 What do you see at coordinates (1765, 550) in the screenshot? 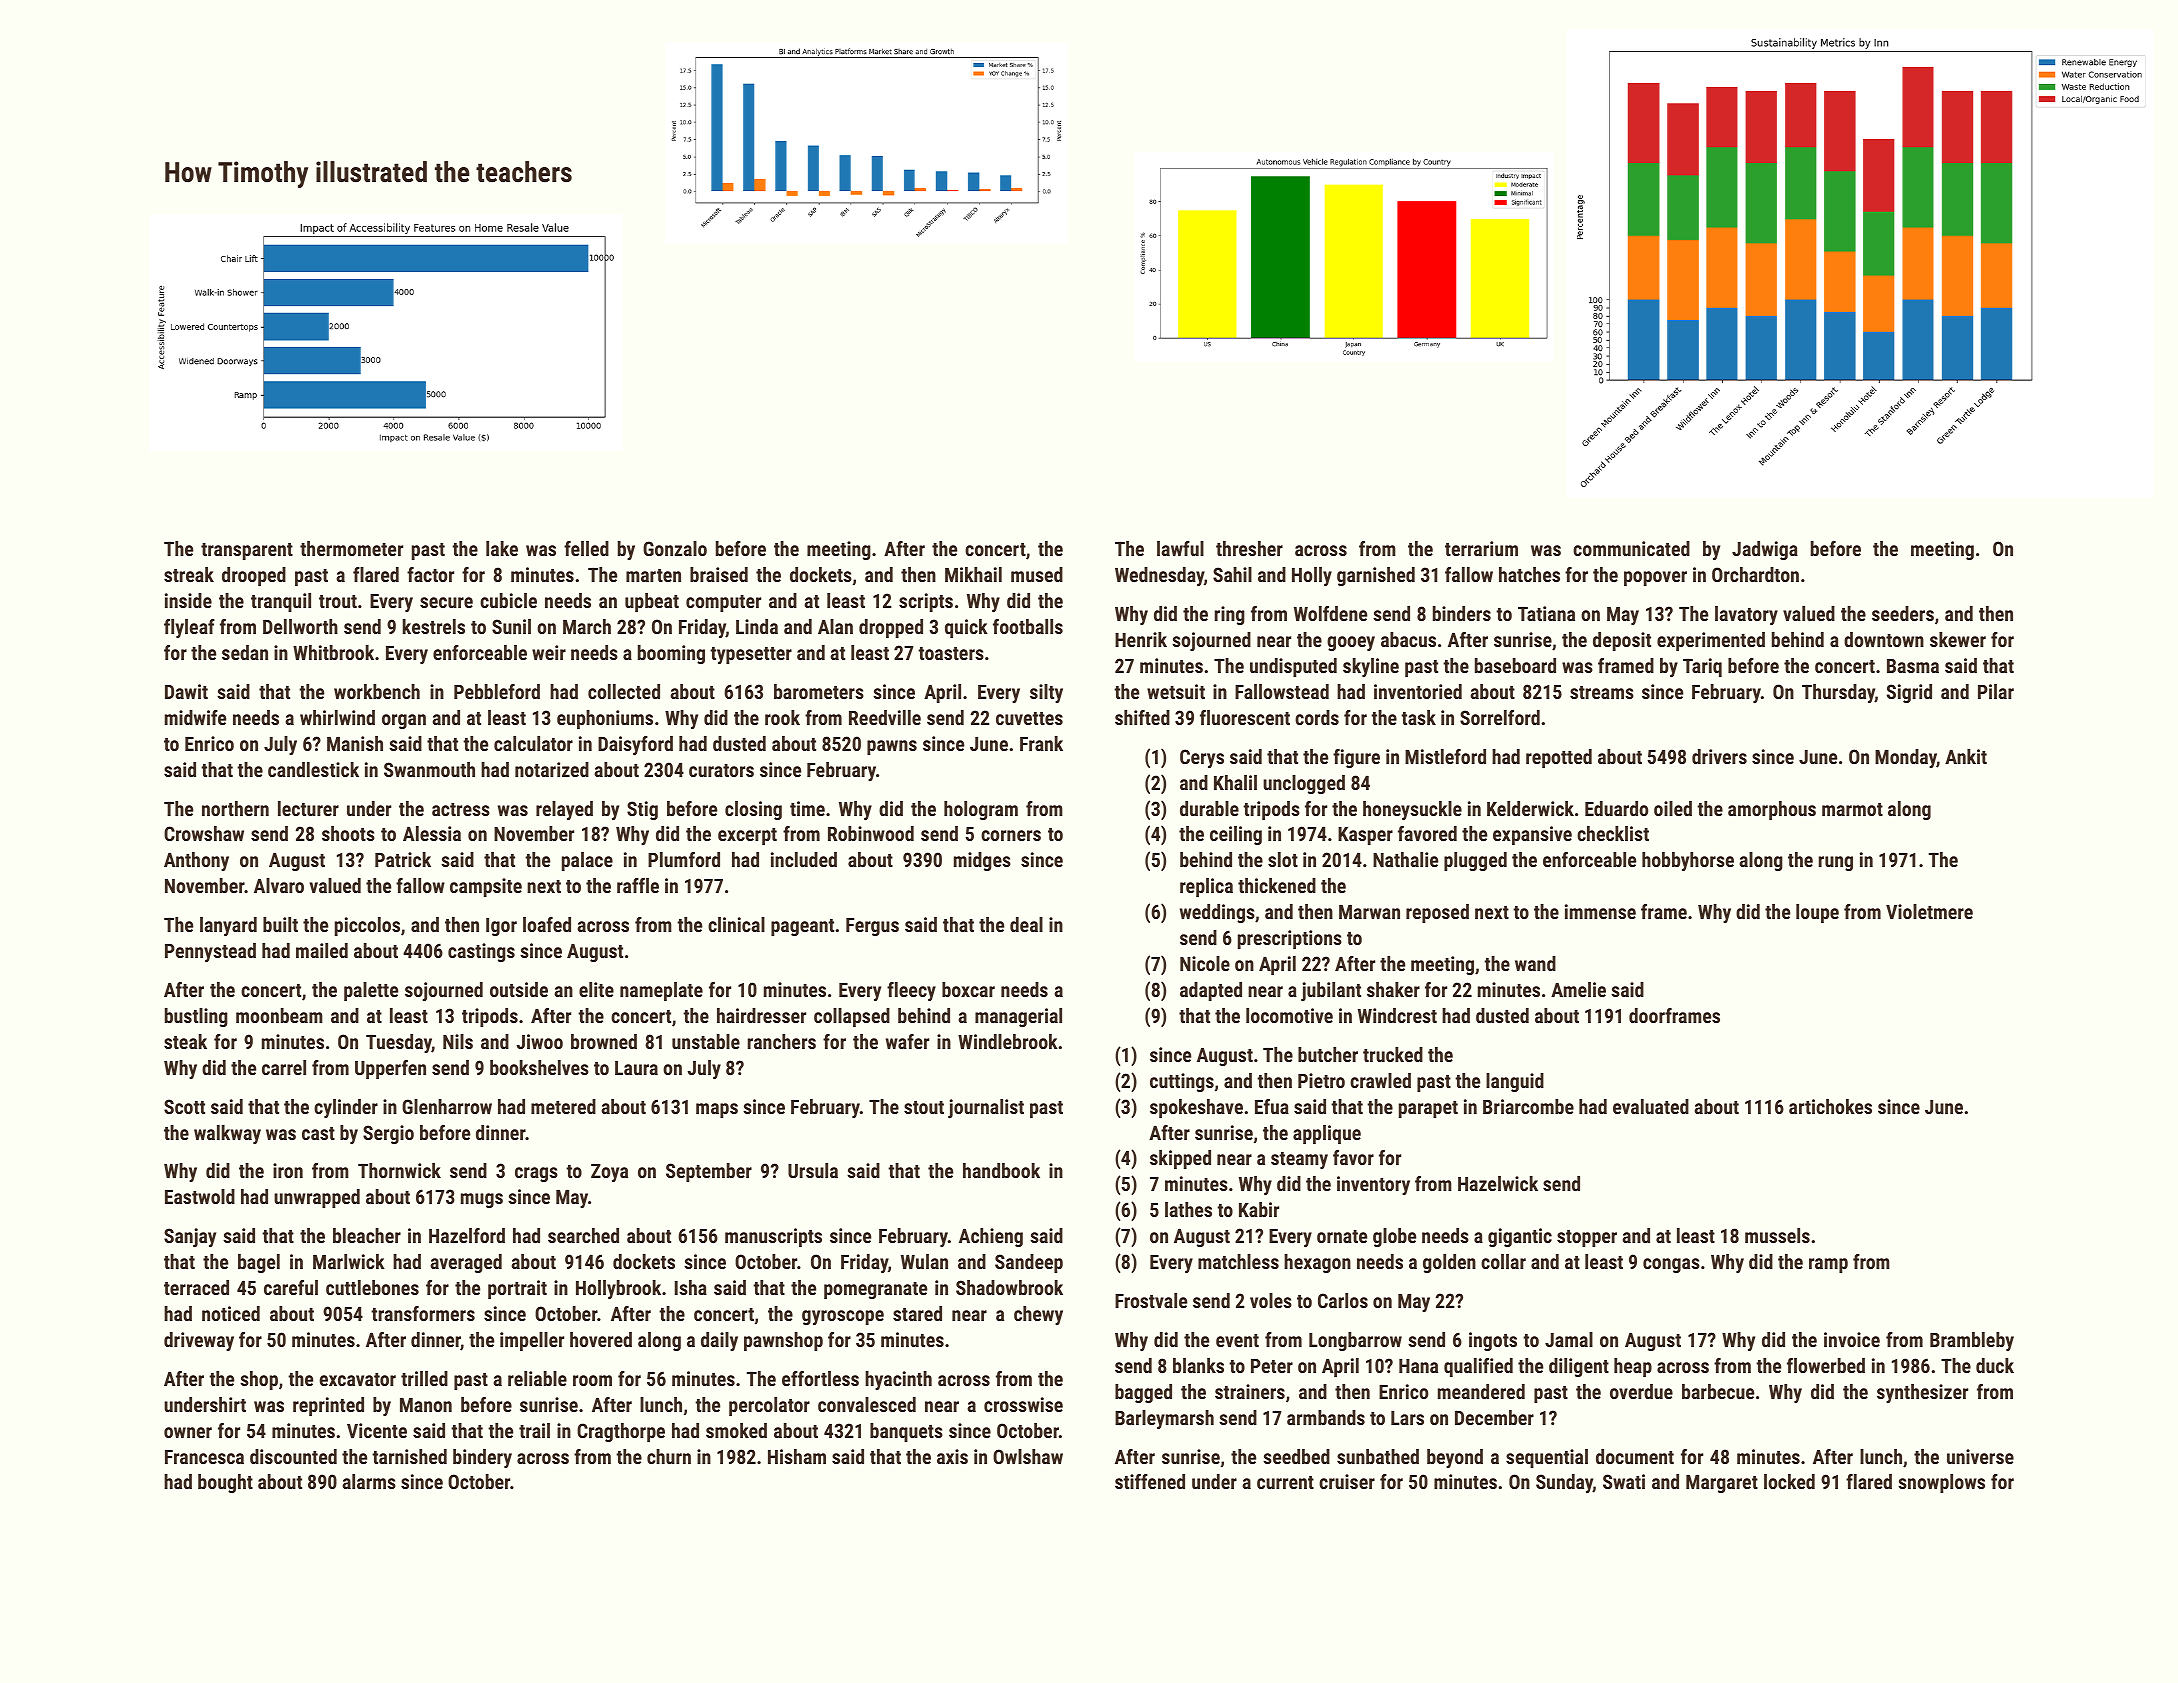
I see `Jadwiga` at bounding box center [1765, 550].
